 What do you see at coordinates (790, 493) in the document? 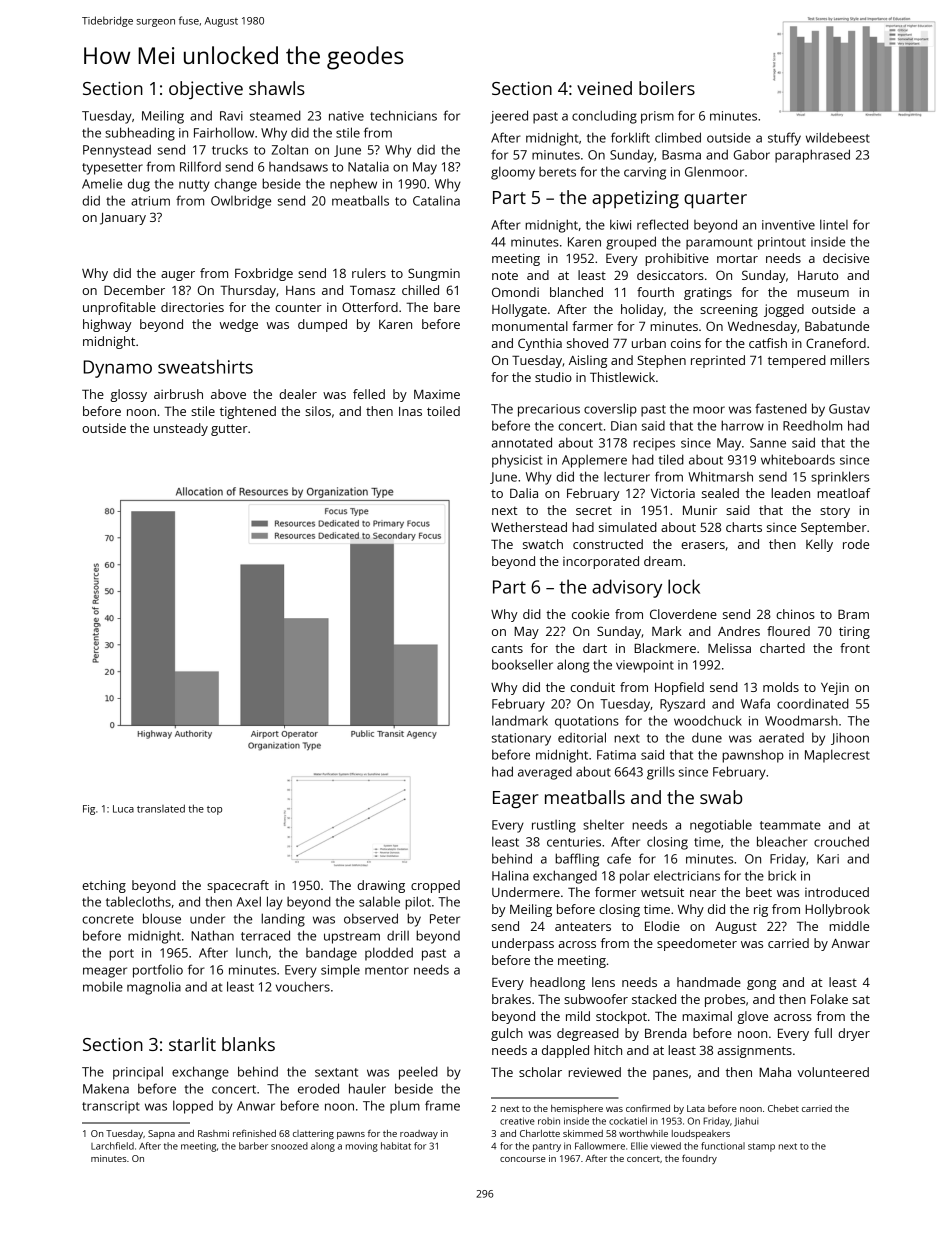
I see `leaden` at bounding box center [790, 493].
